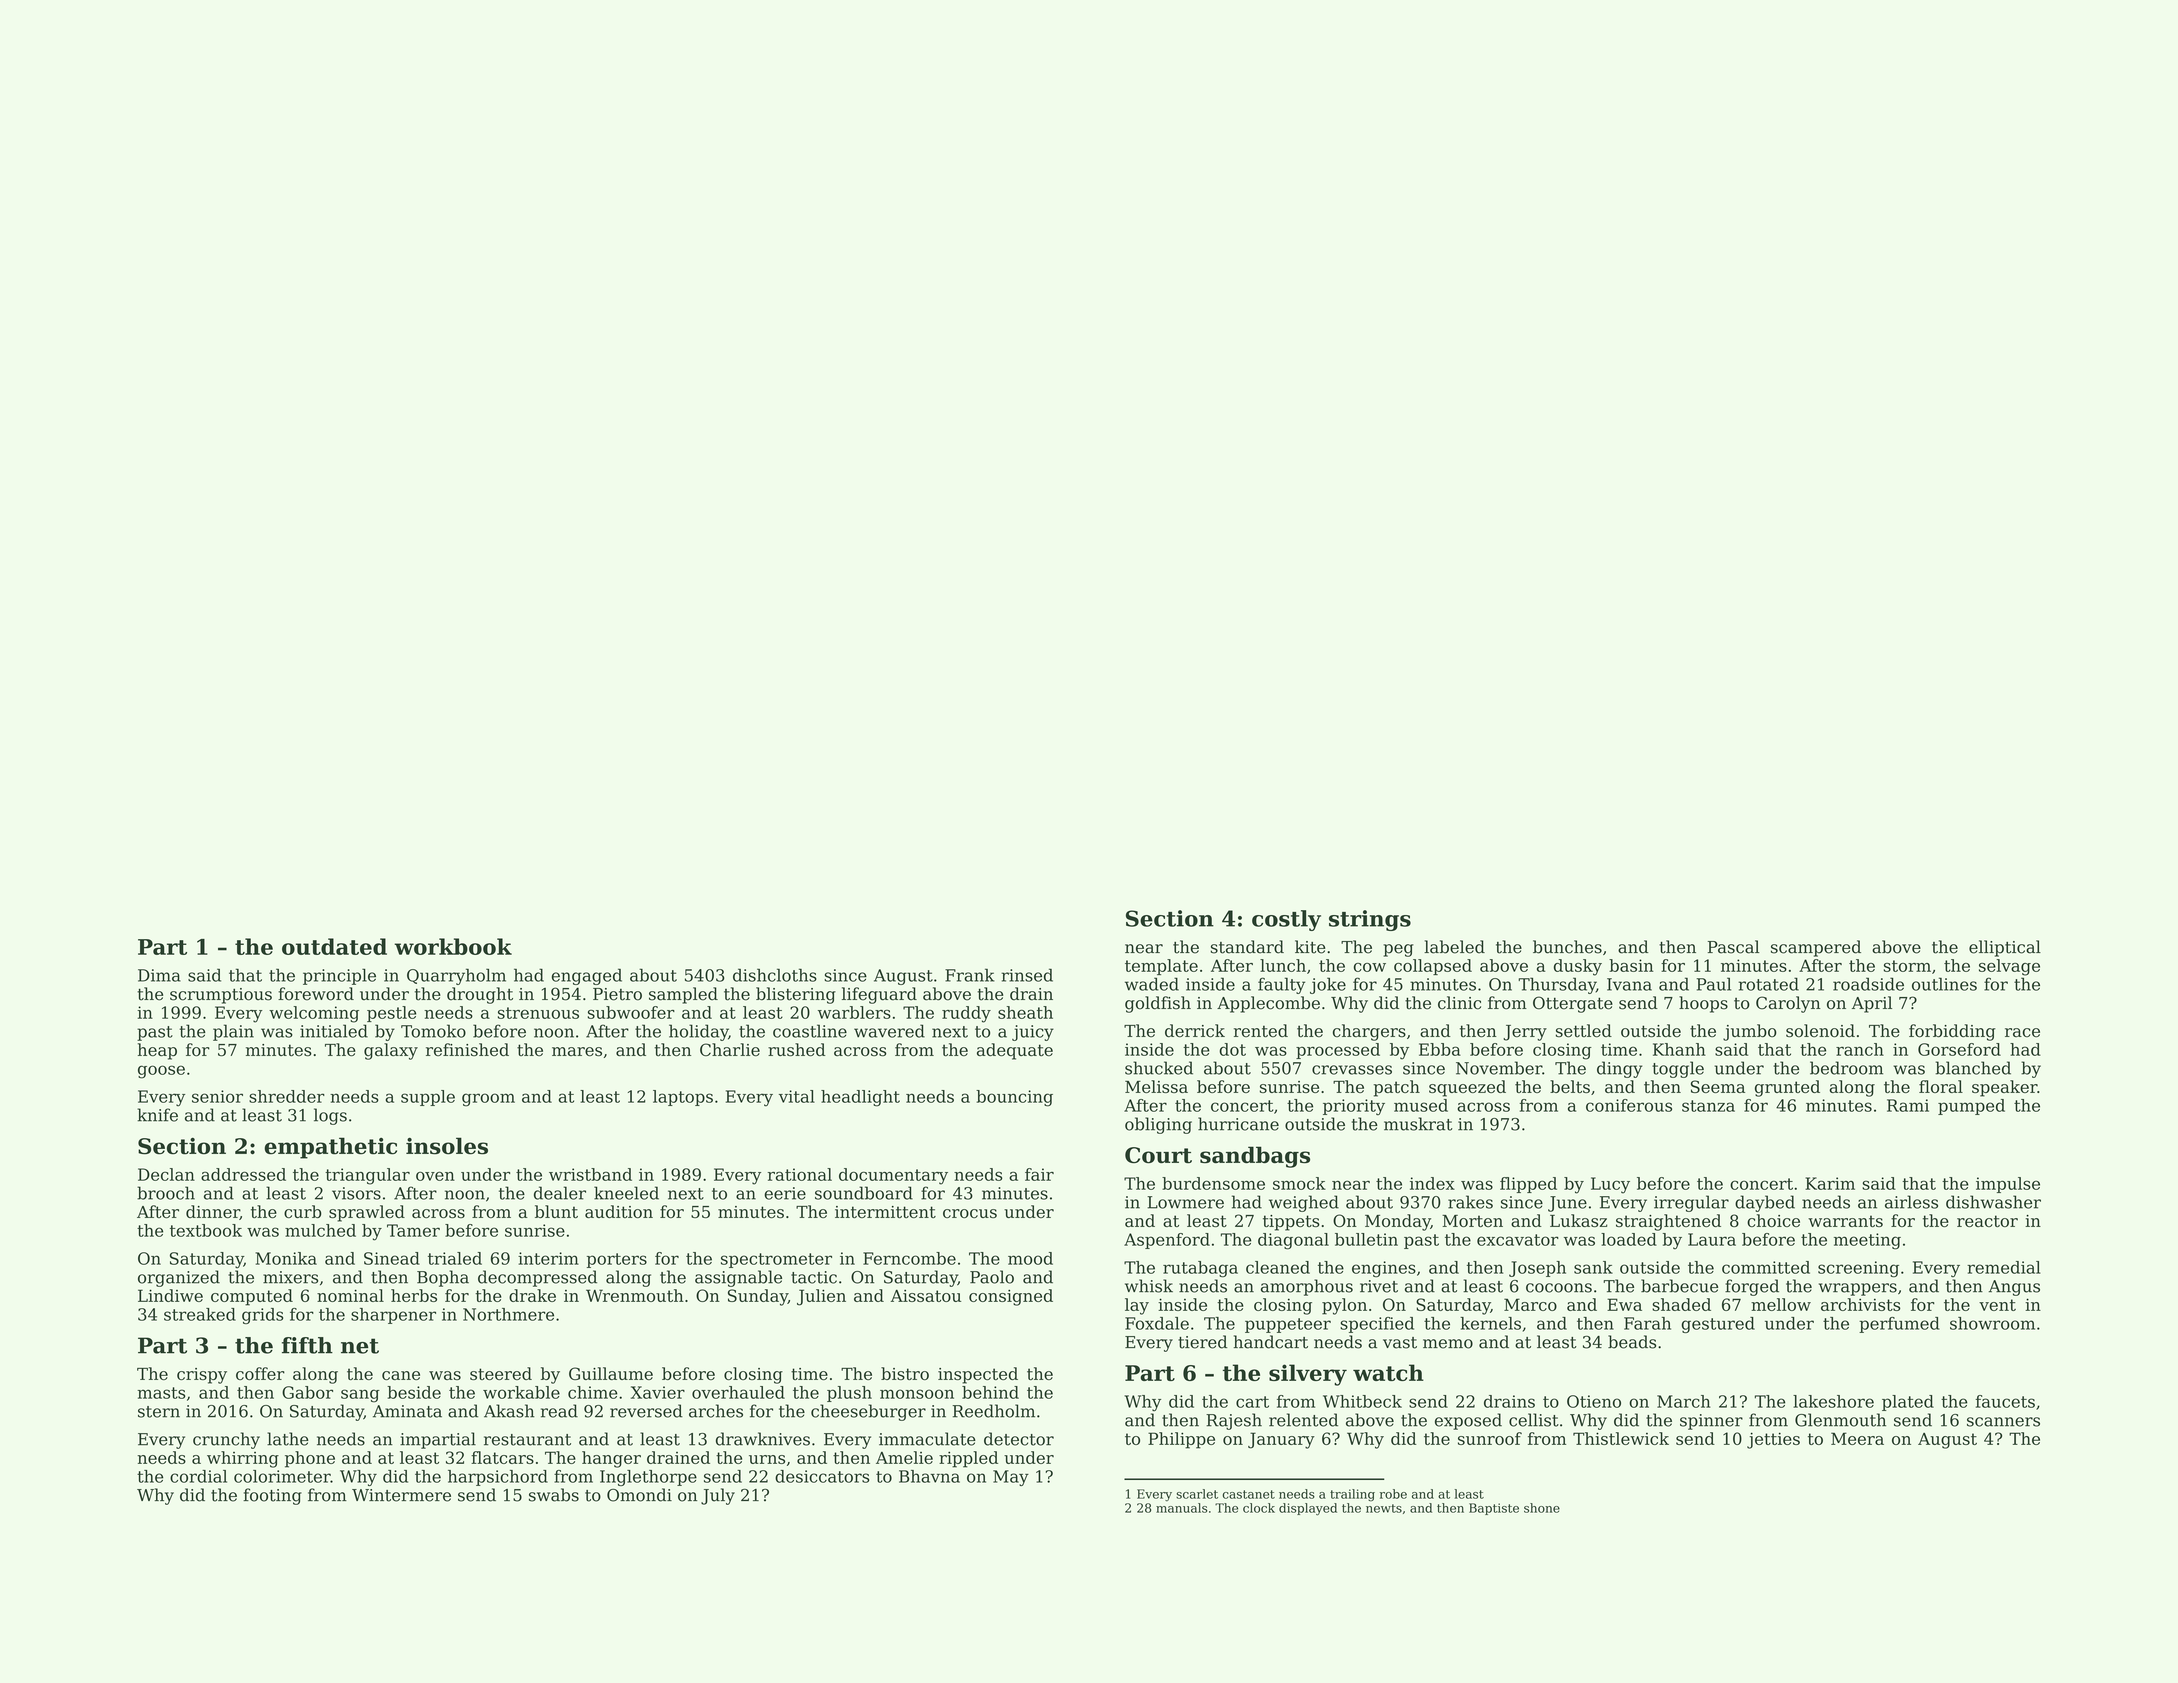 This image has height=1683, width=2178. I want to click on Pascal, so click(1733, 947).
